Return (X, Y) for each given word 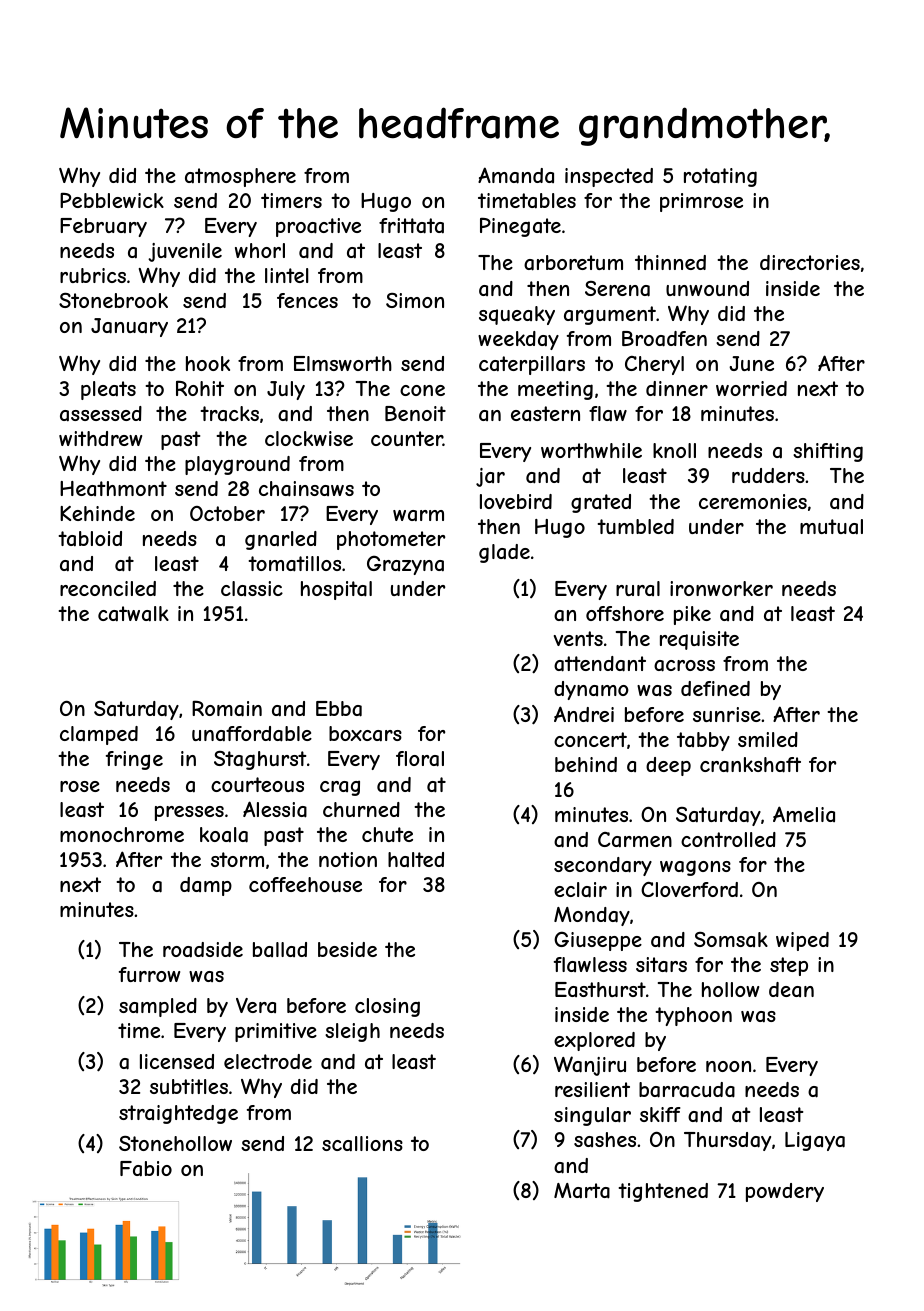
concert (590, 739)
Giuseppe (598, 941)
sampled (158, 1007)
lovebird (516, 501)
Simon (415, 300)
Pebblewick (112, 200)
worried (751, 388)
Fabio (146, 1169)
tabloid (90, 539)
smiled (768, 739)
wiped (802, 941)
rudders (768, 475)
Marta (582, 1191)
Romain (227, 708)
